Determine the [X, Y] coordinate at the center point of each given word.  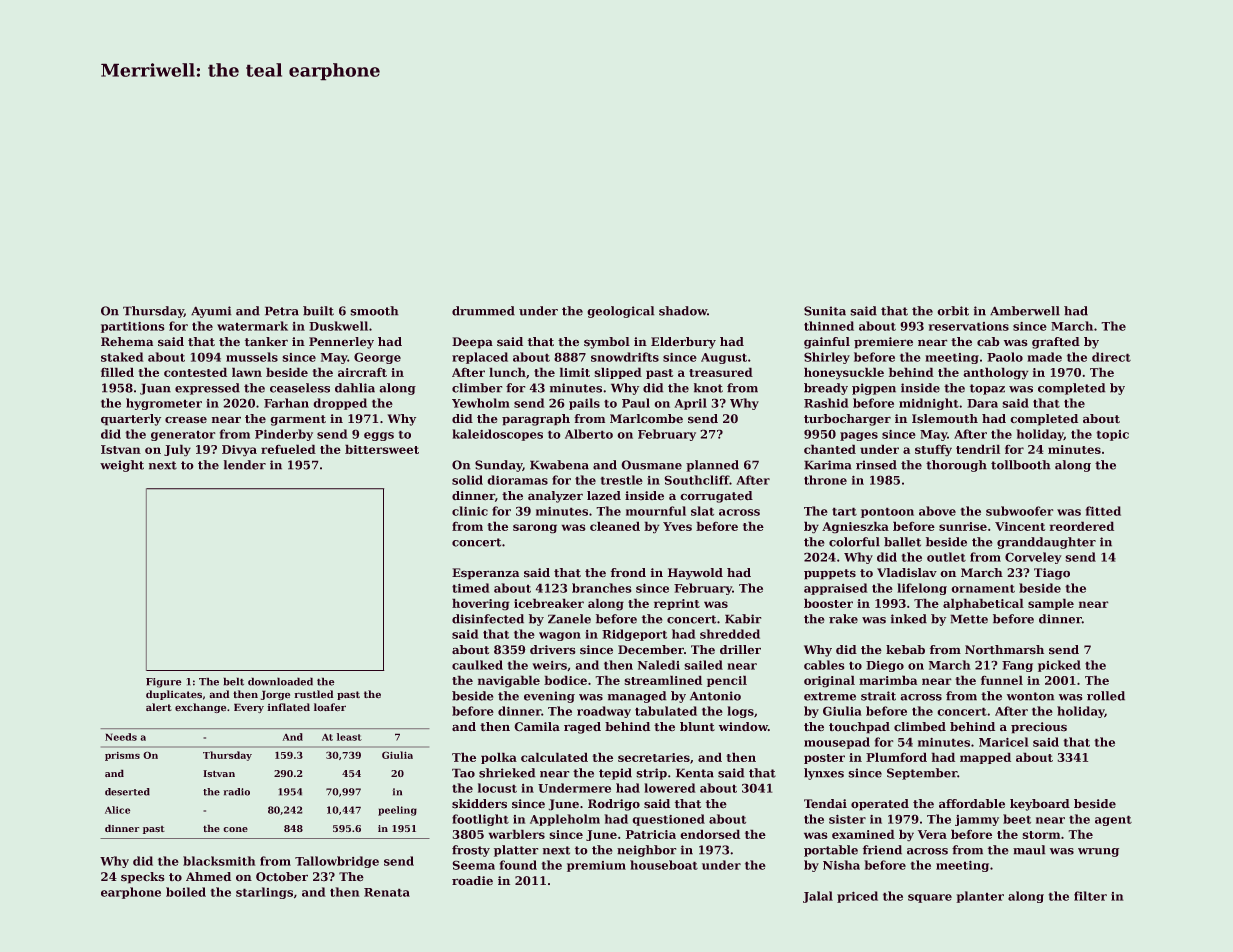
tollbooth [1020, 465]
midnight [929, 404]
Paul [636, 403]
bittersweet [382, 449]
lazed [604, 495]
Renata [387, 892]
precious [1039, 727]
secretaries [654, 757]
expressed [207, 389]
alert [158, 707]
